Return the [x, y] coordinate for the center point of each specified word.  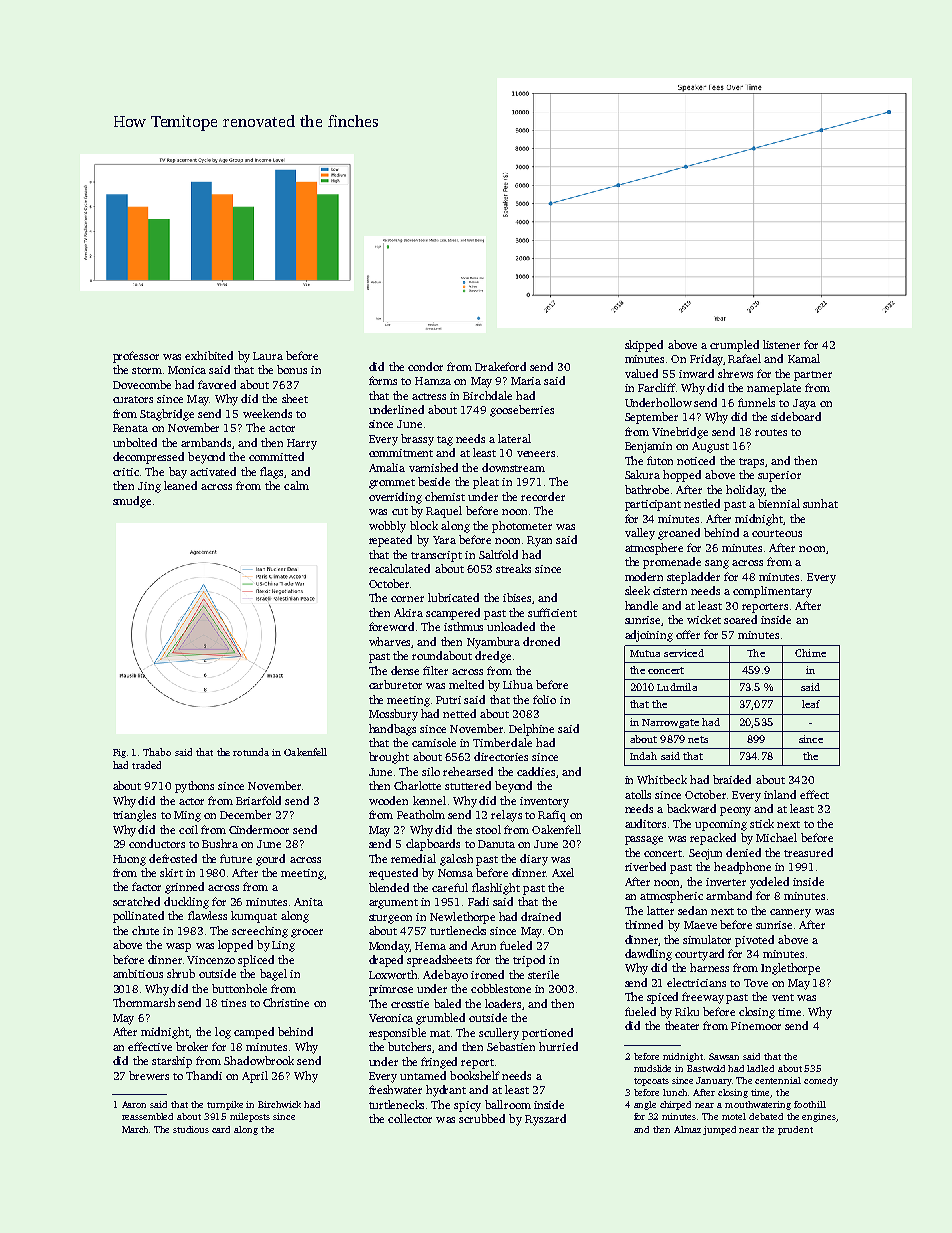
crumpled [734, 346]
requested [393, 874]
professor [136, 357]
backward [691, 808]
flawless [207, 915]
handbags [392, 730]
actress [429, 396]
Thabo [157, 752]
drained [541, 916]
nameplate [774, 389]
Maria [526, 381]
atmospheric [671, 897]
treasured [808, 852]
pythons [194, 787]
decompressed [148, 458]
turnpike [225, 1105]
